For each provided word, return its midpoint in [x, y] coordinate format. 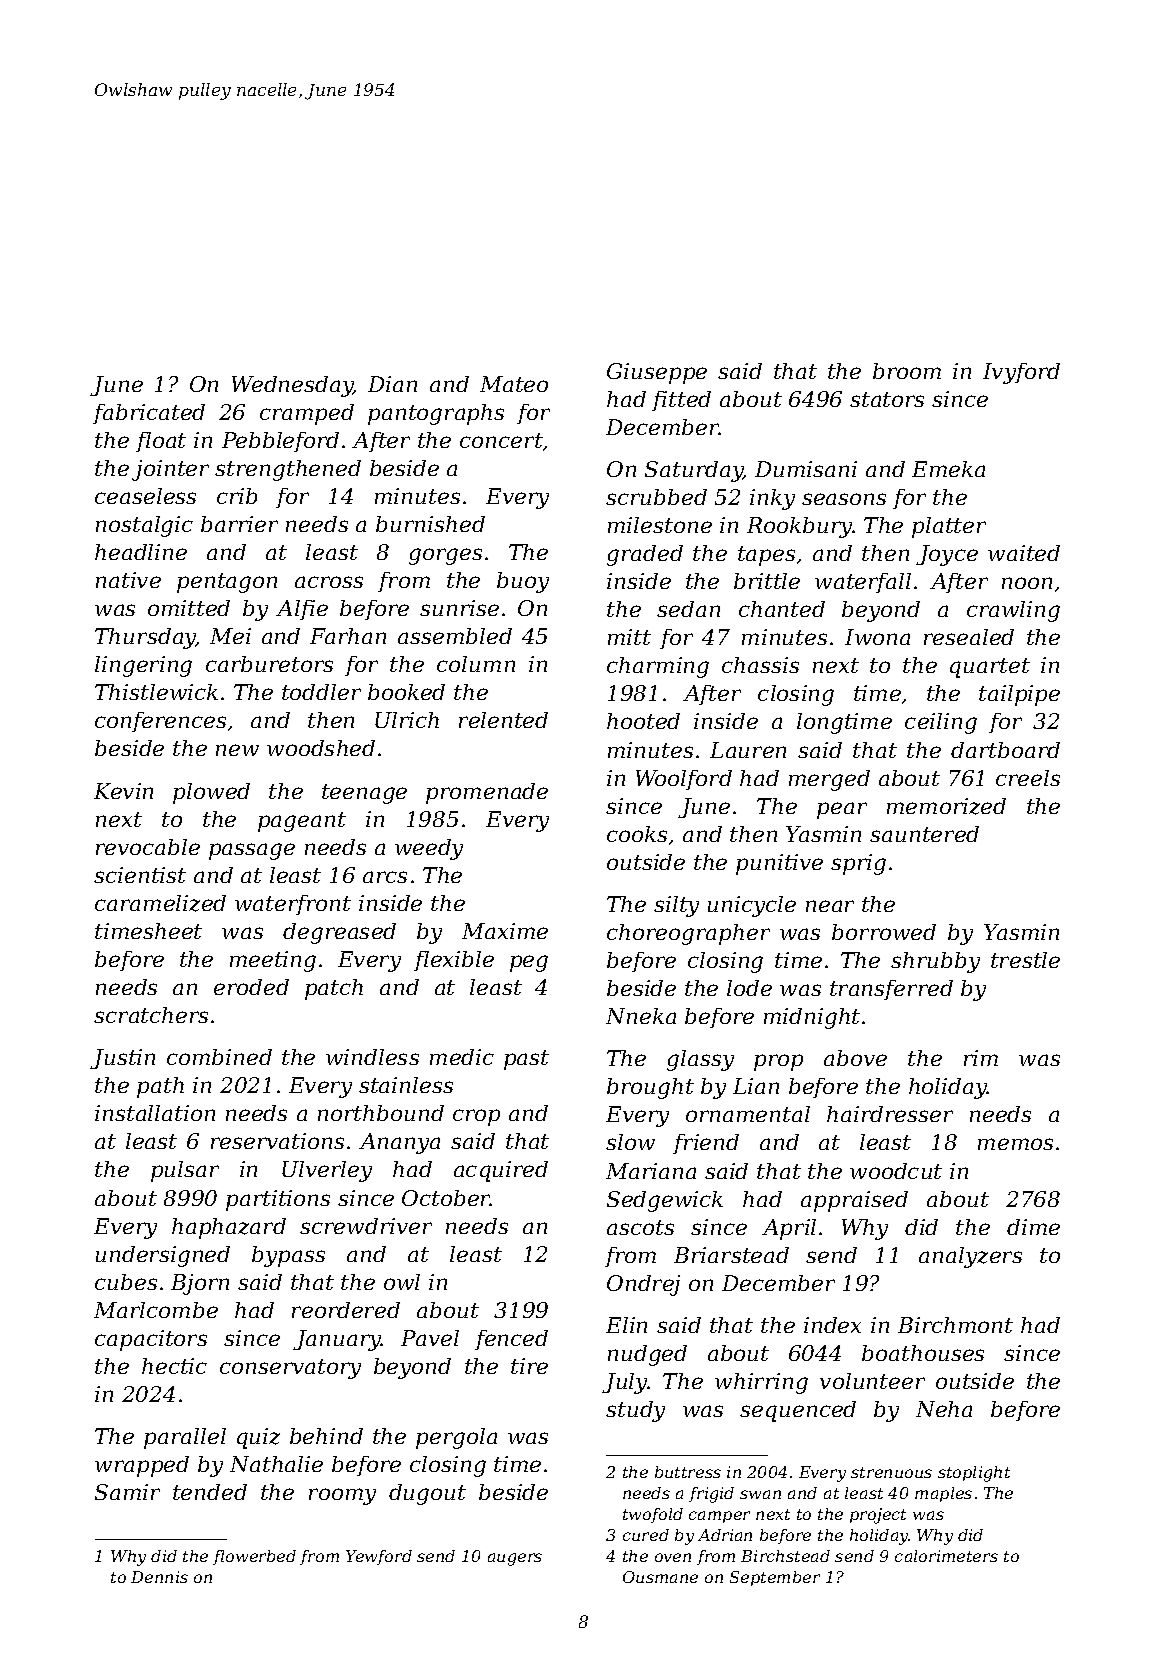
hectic [174, 1366]
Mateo [514, 384]
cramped [307, 414]
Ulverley [327, 1171]
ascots [640, 1227]
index [832, 1325]
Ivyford [1021, 373]
